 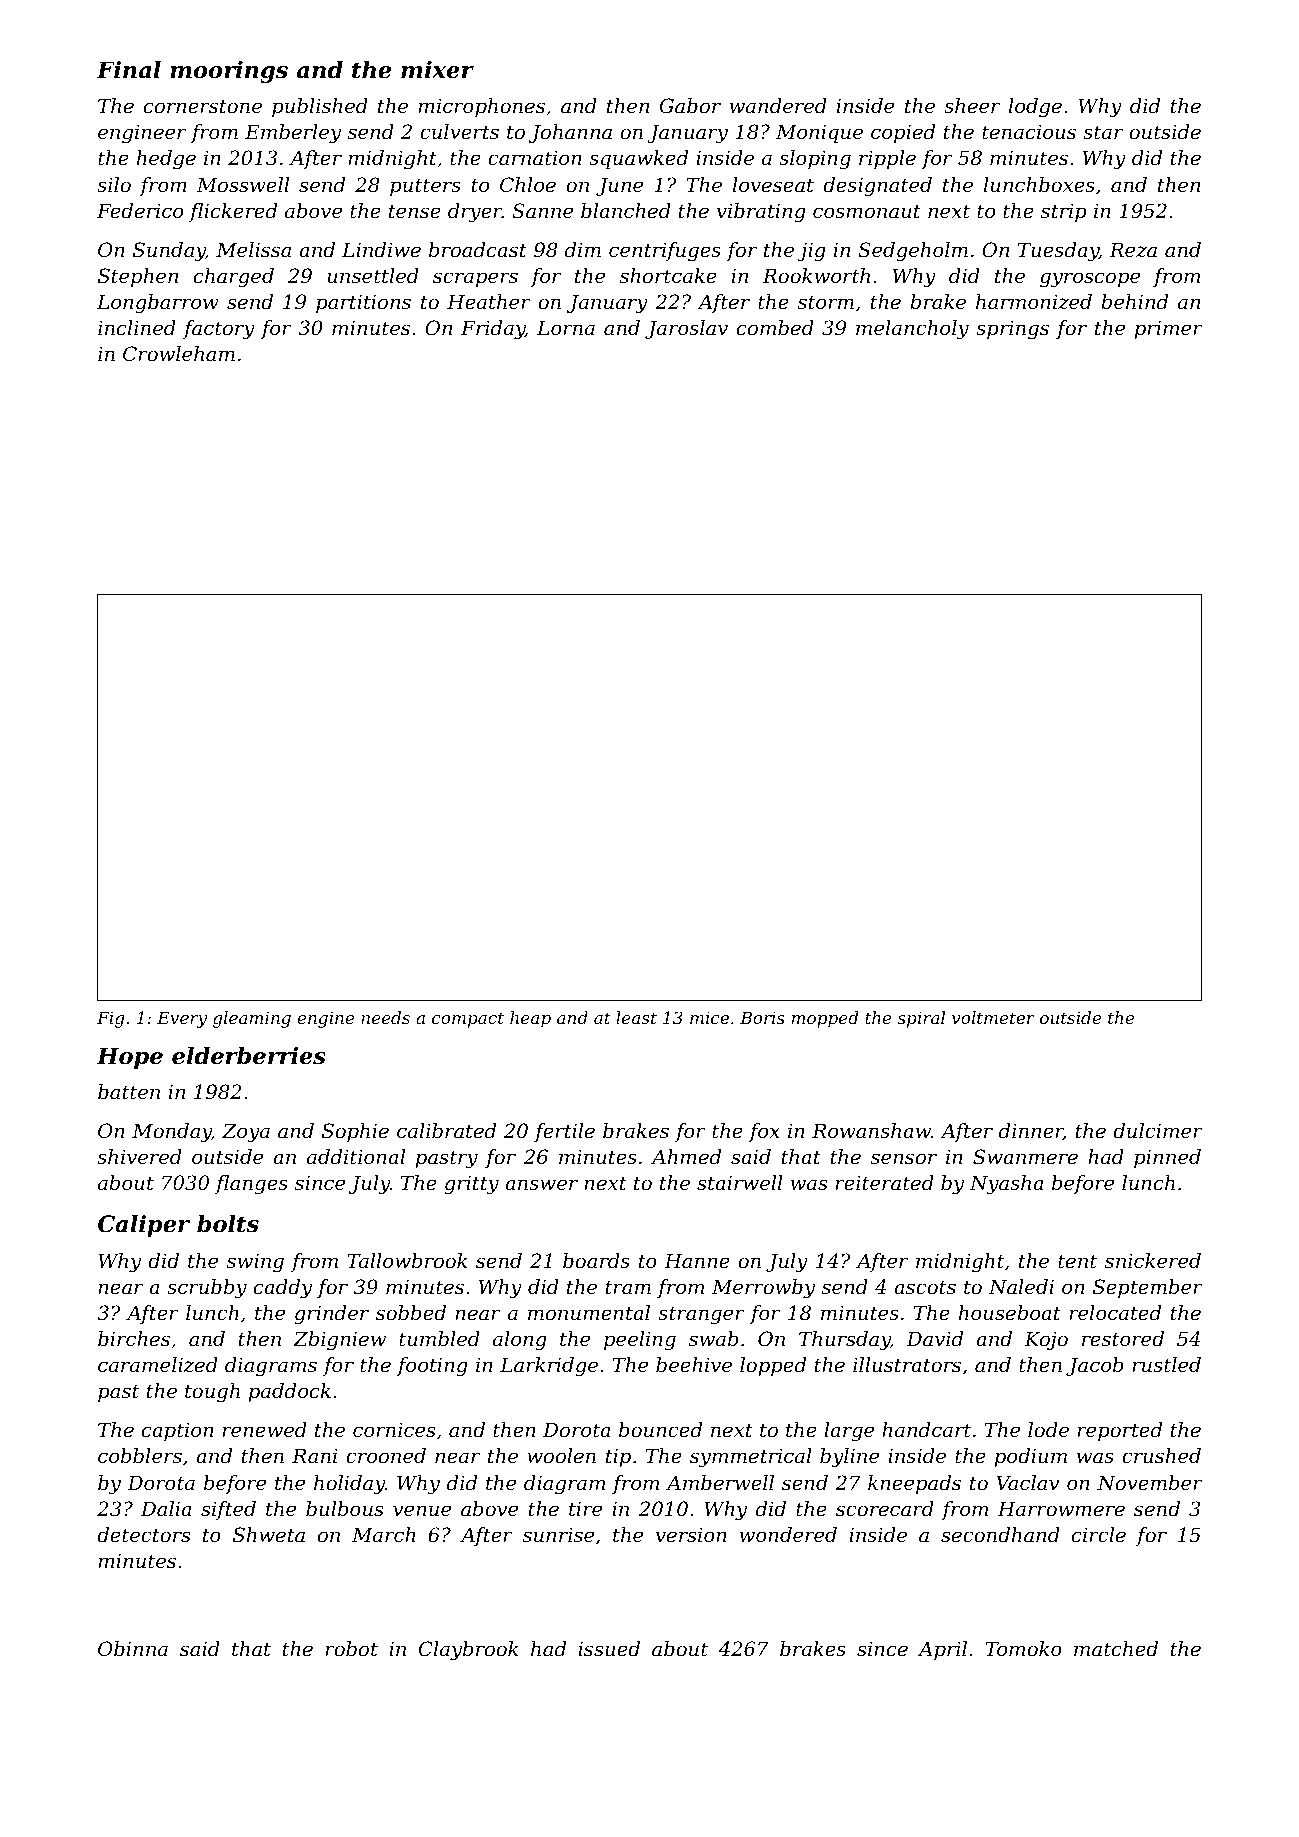 What do you see at coordinates (778, 106) in the screenshot?
I see `wandered` at bounding box center [778, 106].
